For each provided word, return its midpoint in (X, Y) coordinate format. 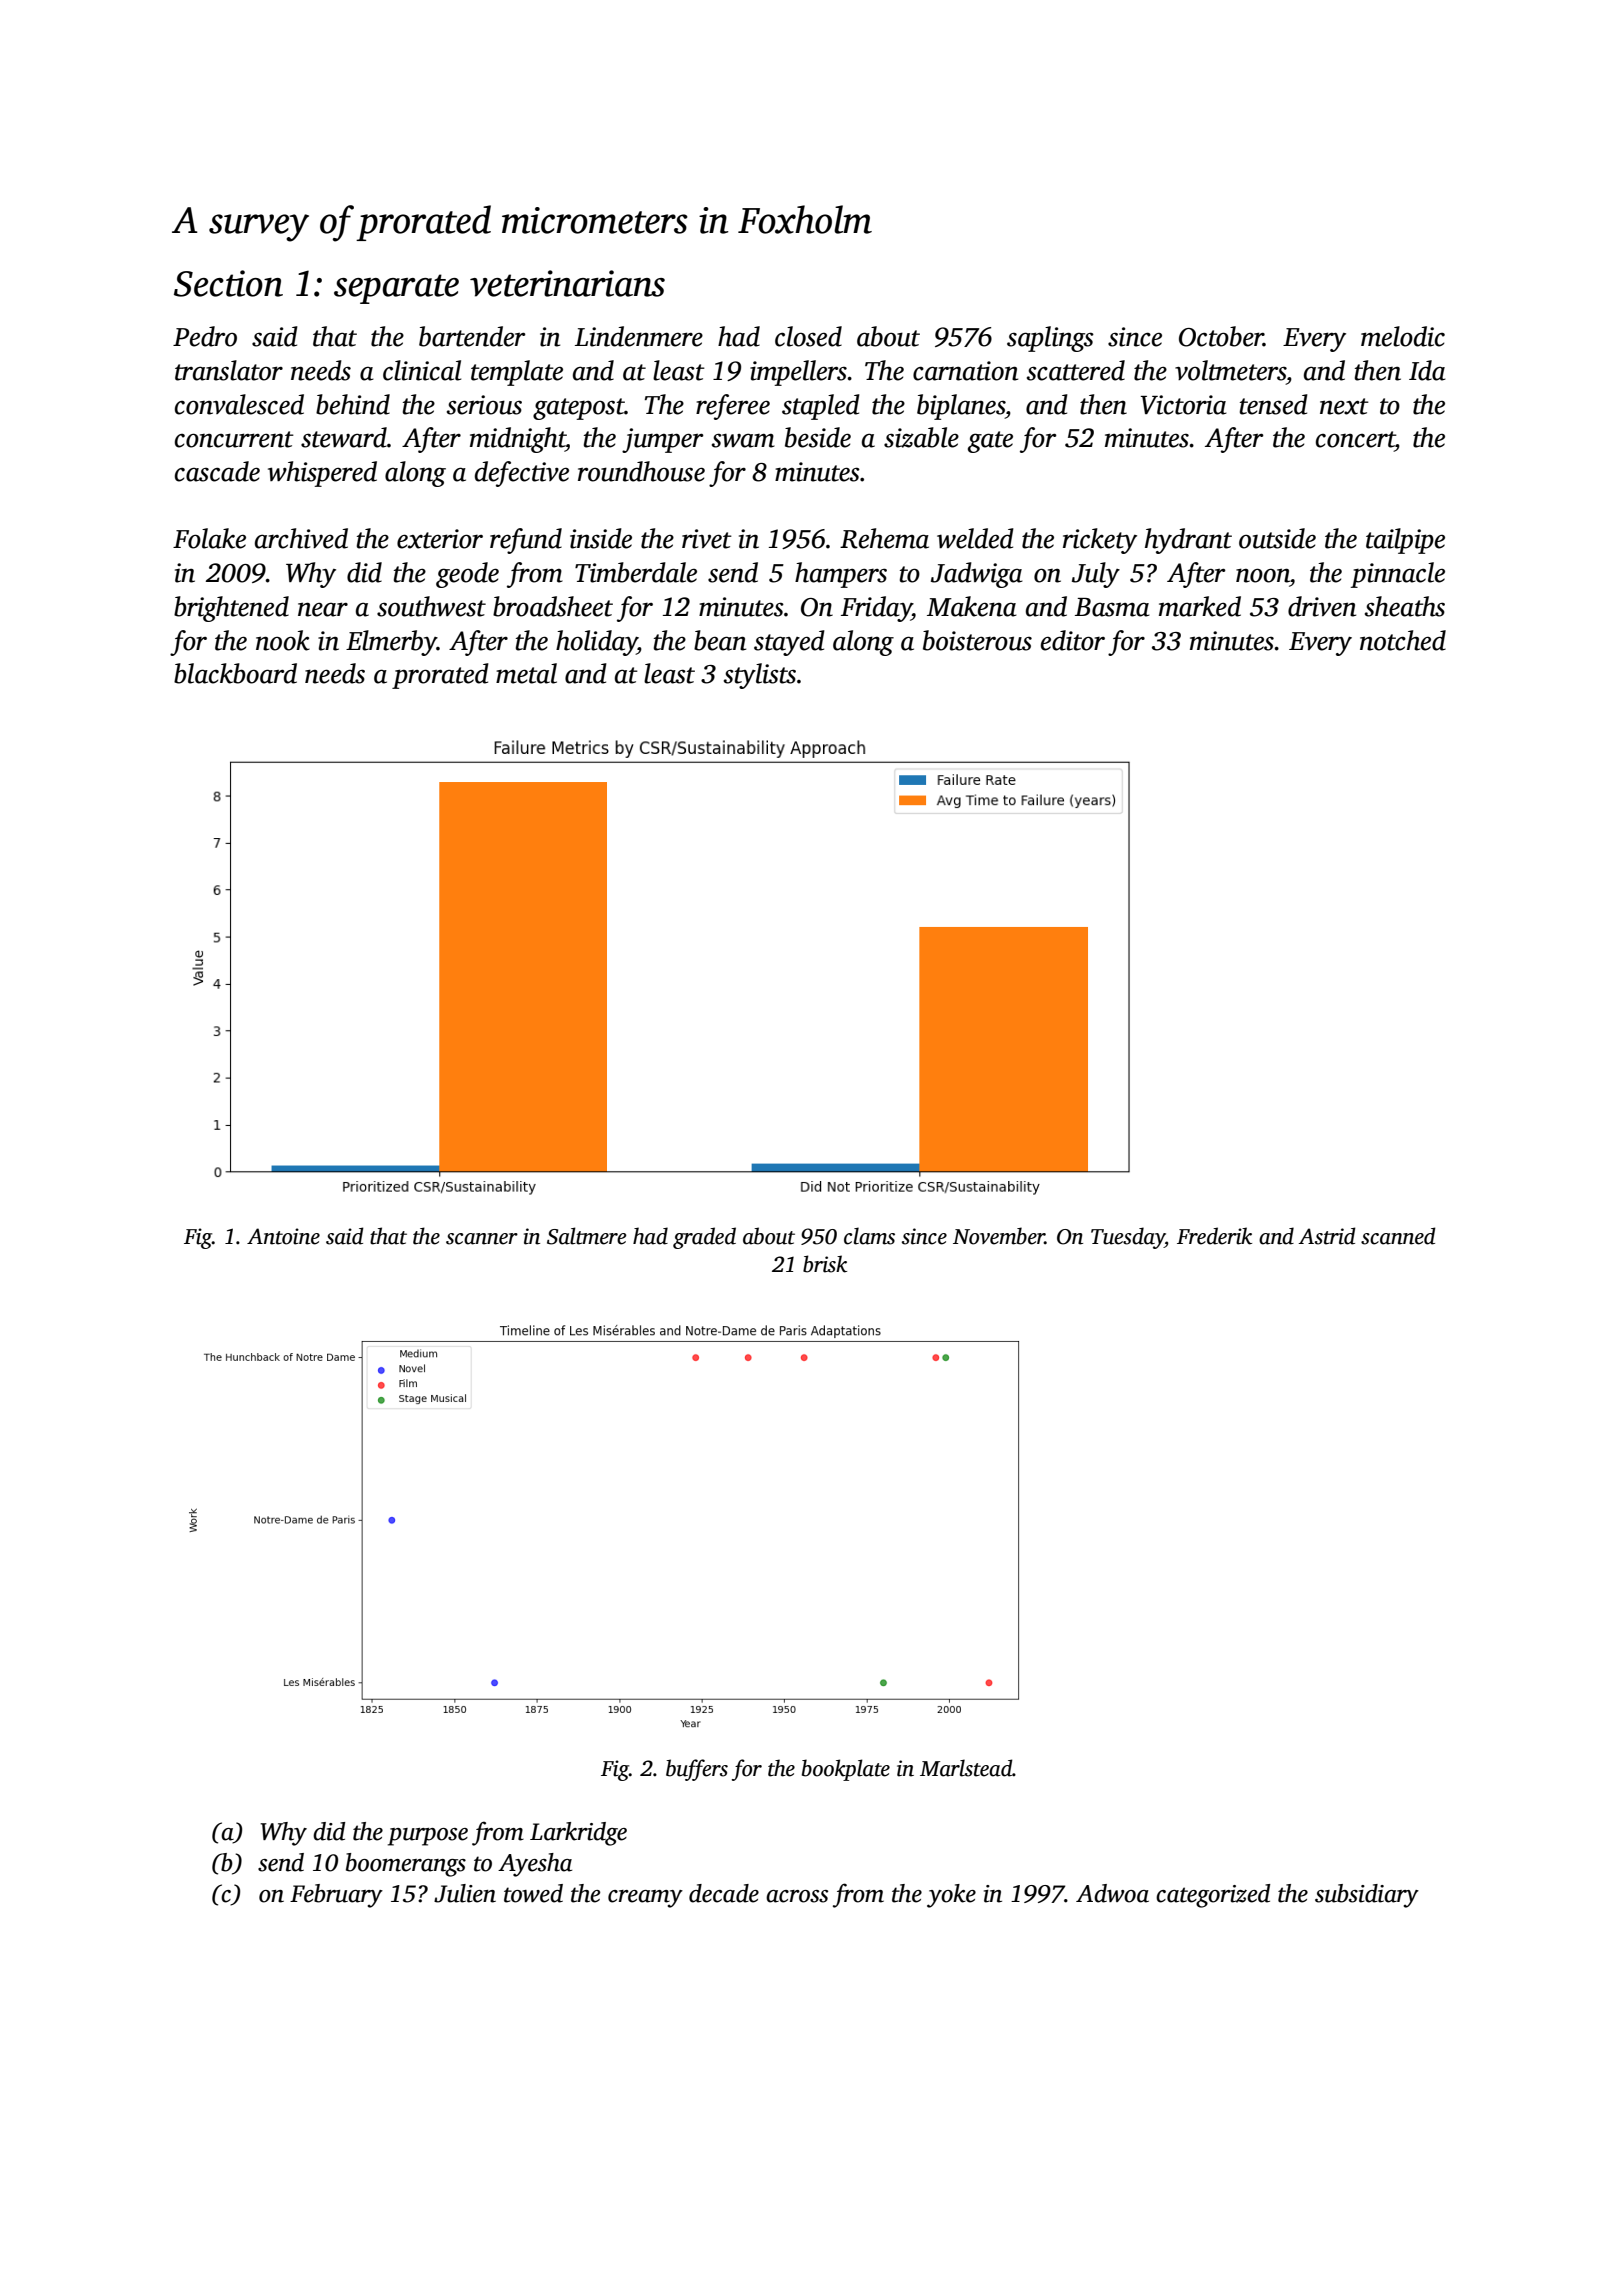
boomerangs (406, 1865)
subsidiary (1367, 1896)
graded (704, 1238)
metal (526, 673)
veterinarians (567, 283)
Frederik (1214, 1236)
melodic (1403, 336)
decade (724, 1893)
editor (1073, 640)
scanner (482, 1239)
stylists (760, 676)
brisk (825, 1264)
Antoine (283, 1236)
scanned (1398, 1236)
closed (808, 336)
